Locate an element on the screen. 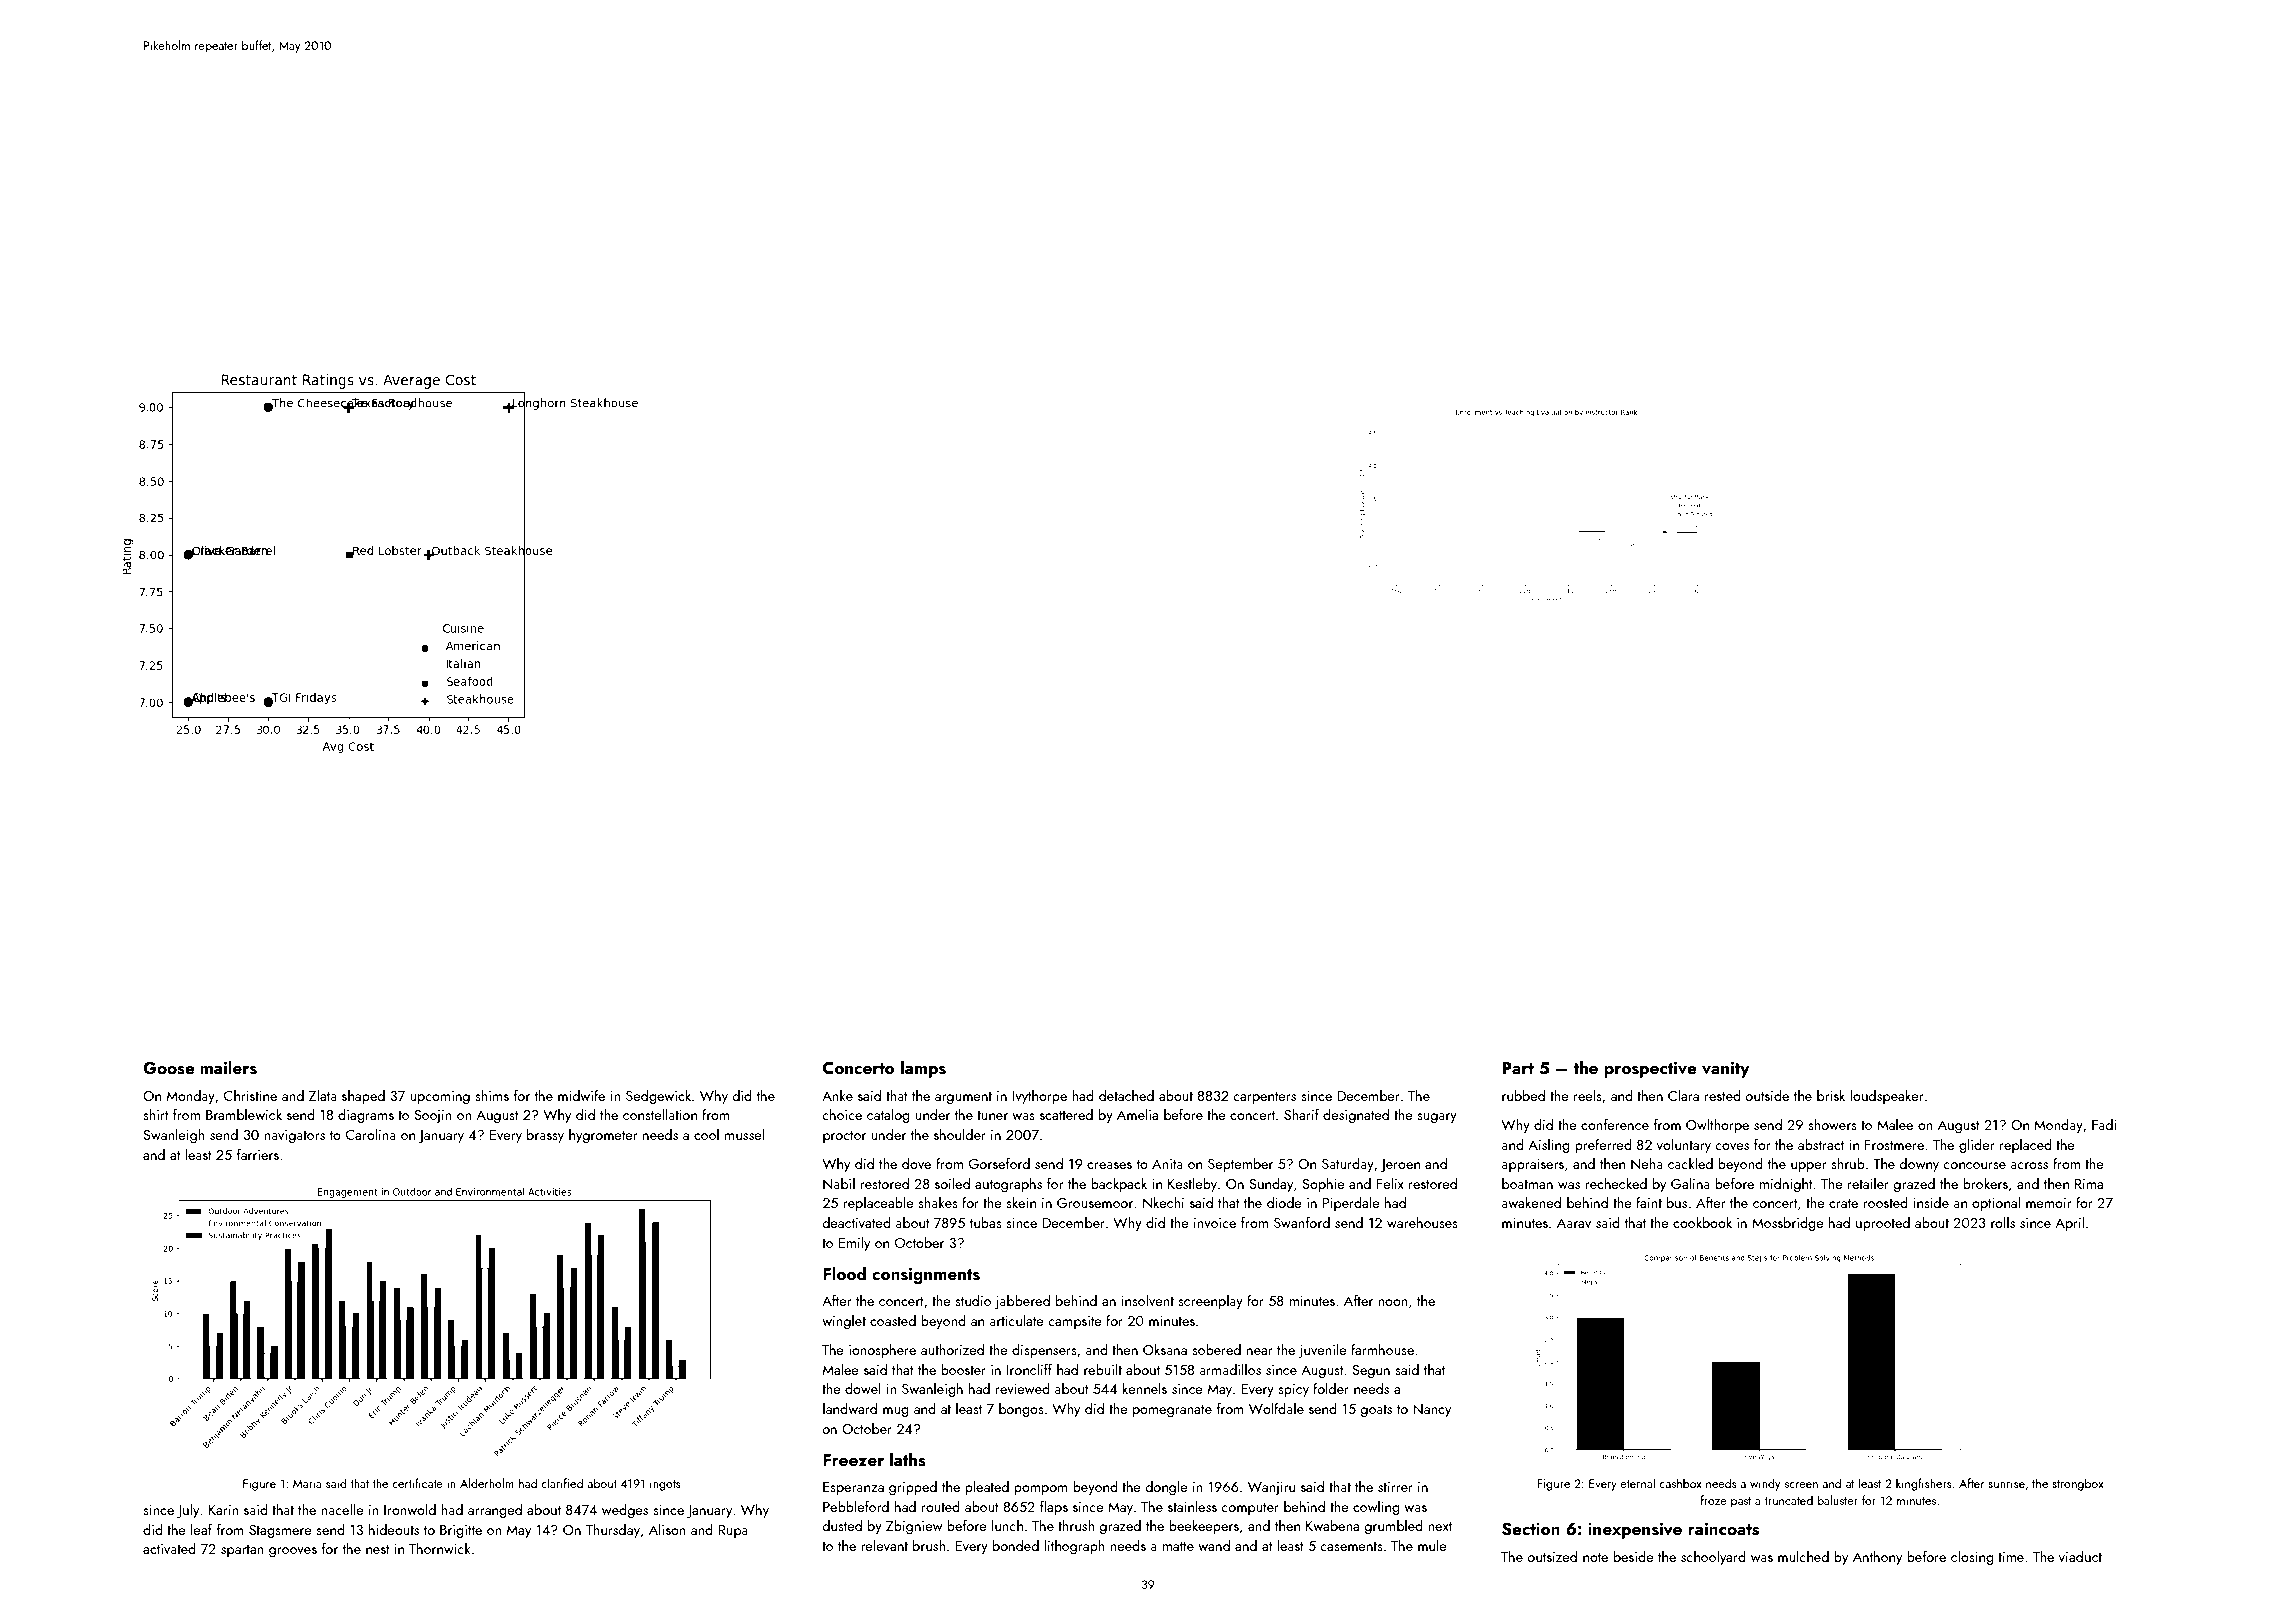 This screenshot has width=2282, height=1614. note is located at coordinates (1595, 1557).
